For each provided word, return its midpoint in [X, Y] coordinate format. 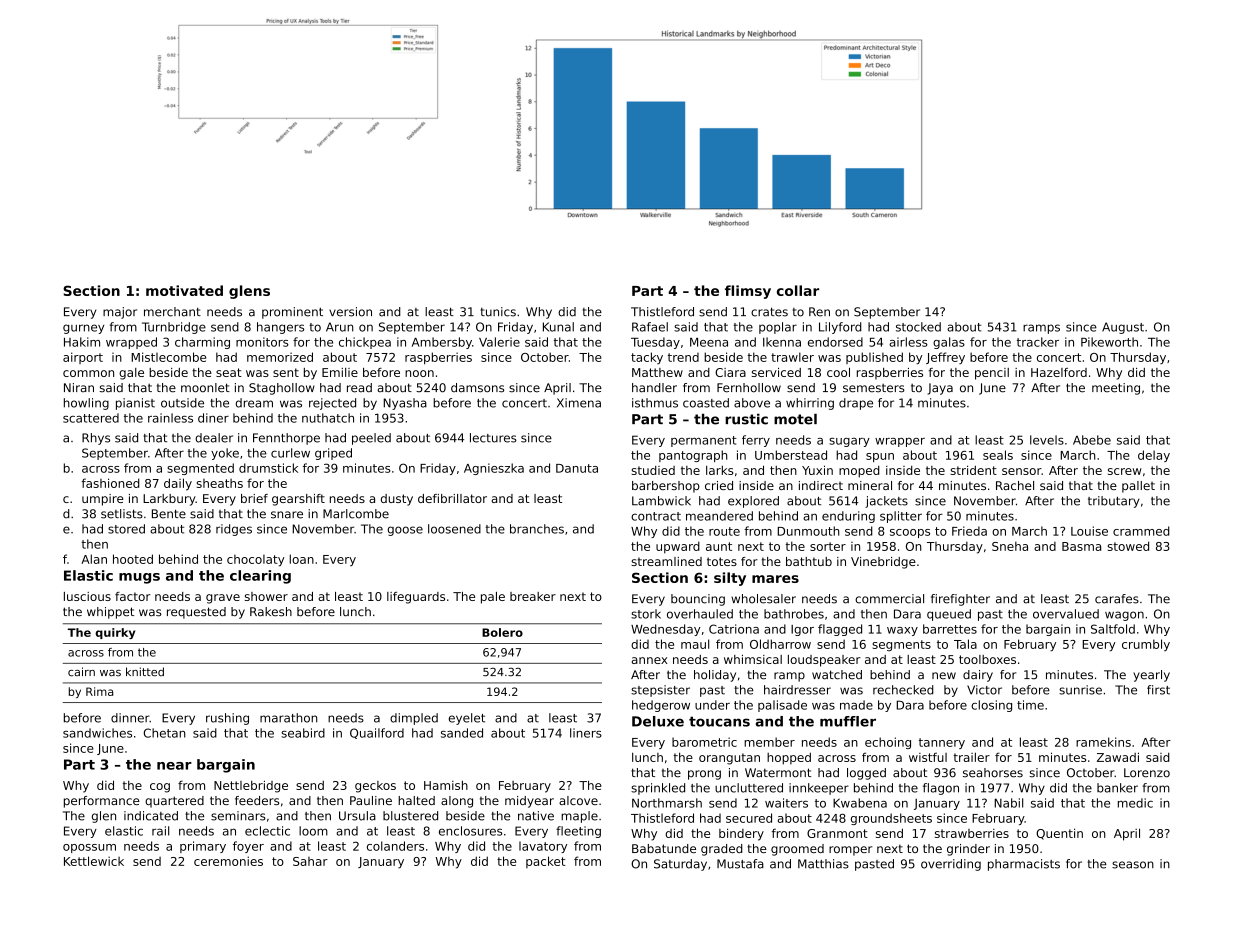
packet [546, 862]
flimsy [748, 292]
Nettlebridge [251, 786]
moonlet [205, 388]
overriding [951, 865]
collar [798, 290]
